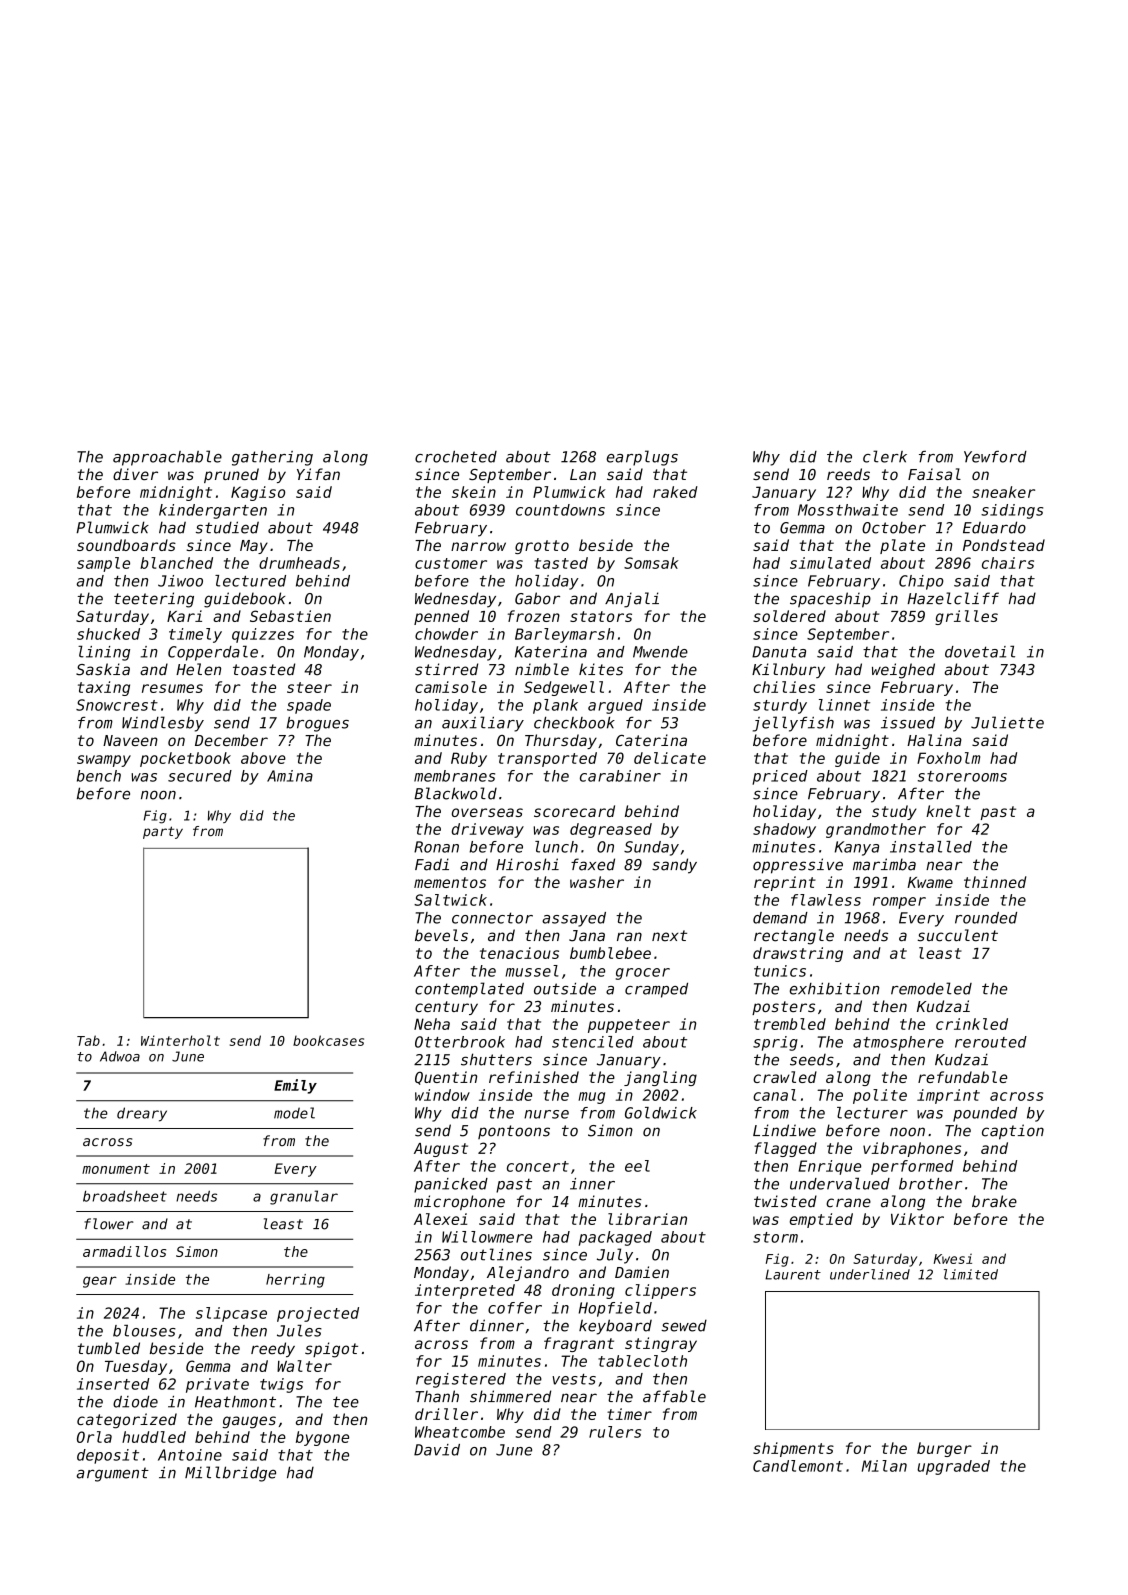 The height and width of the image is (1595, 1128). I want to click on rulers, so click(615, 1432).
